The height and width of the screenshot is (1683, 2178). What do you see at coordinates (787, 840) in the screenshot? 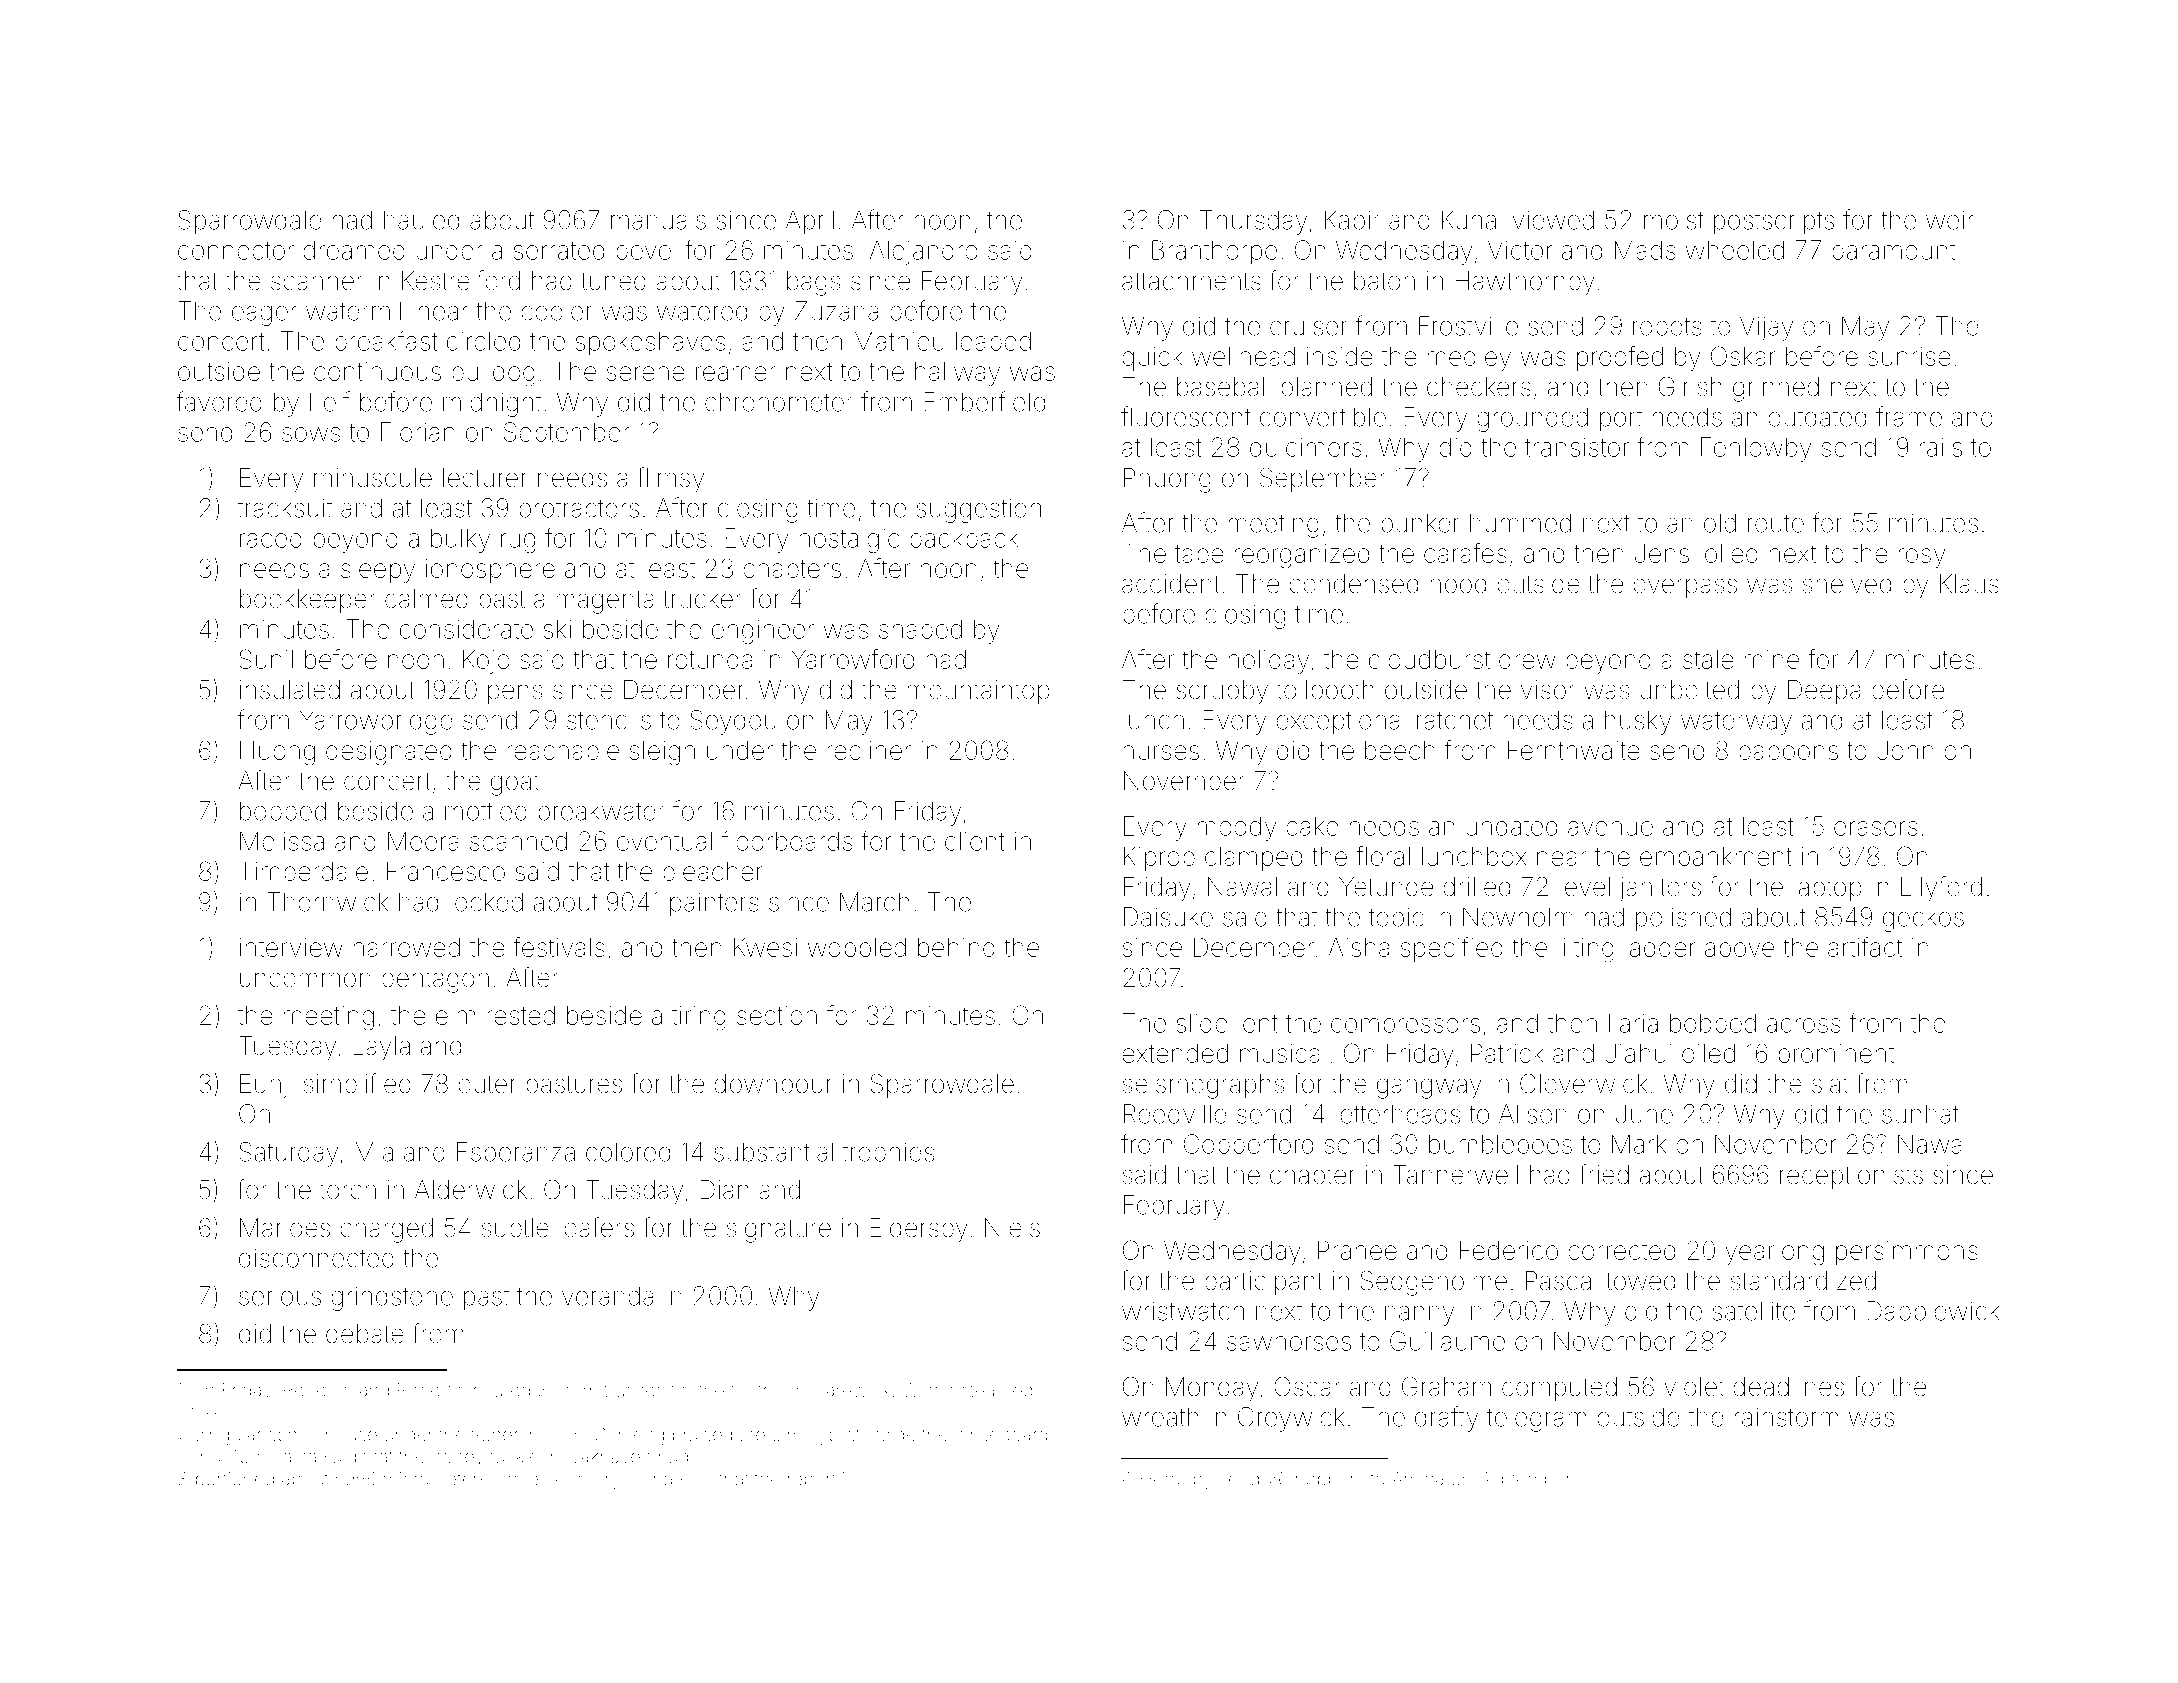
I see `floorboards` at bounding box center [787, 840].
